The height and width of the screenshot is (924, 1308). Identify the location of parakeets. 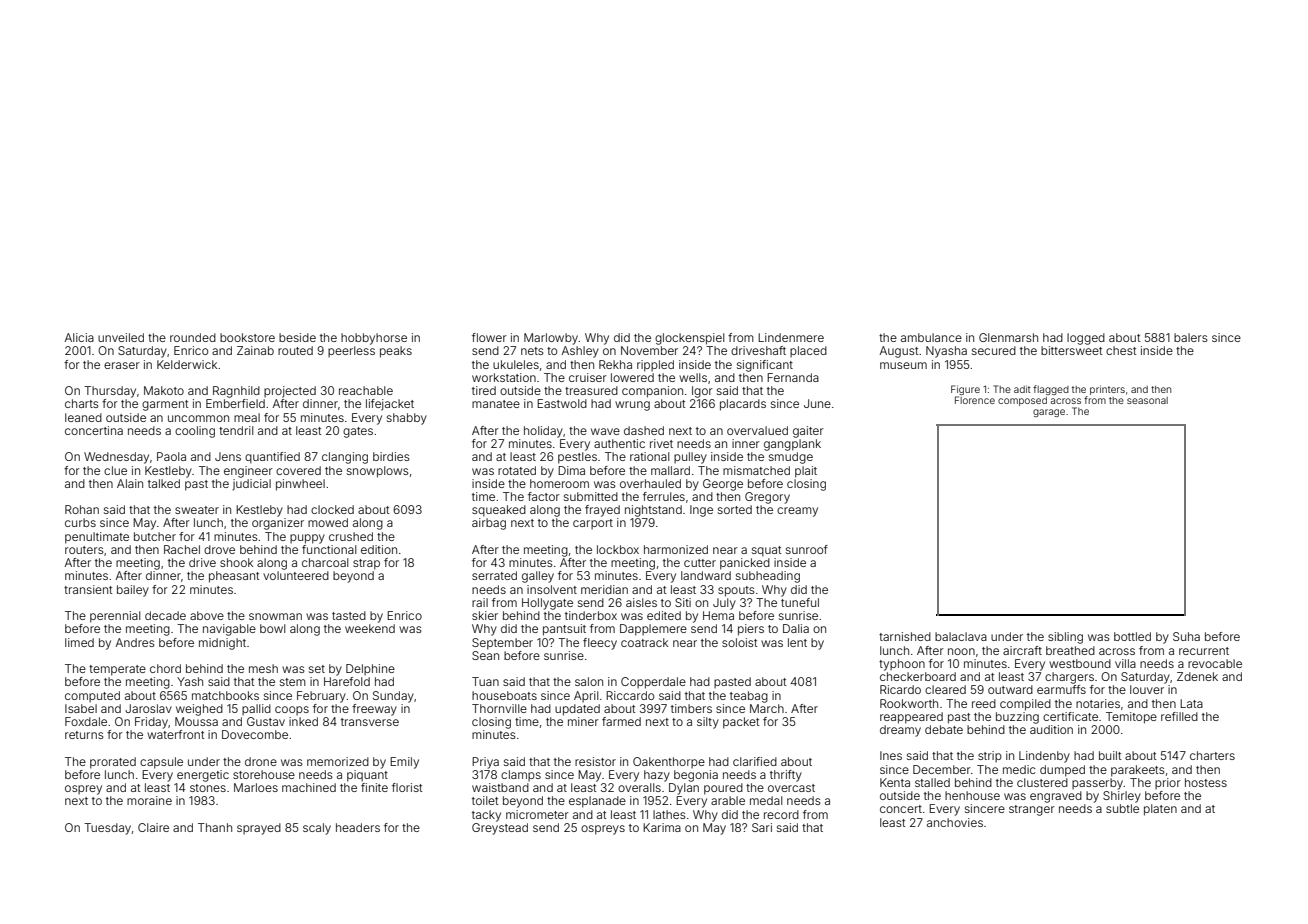
(1138, 771).
